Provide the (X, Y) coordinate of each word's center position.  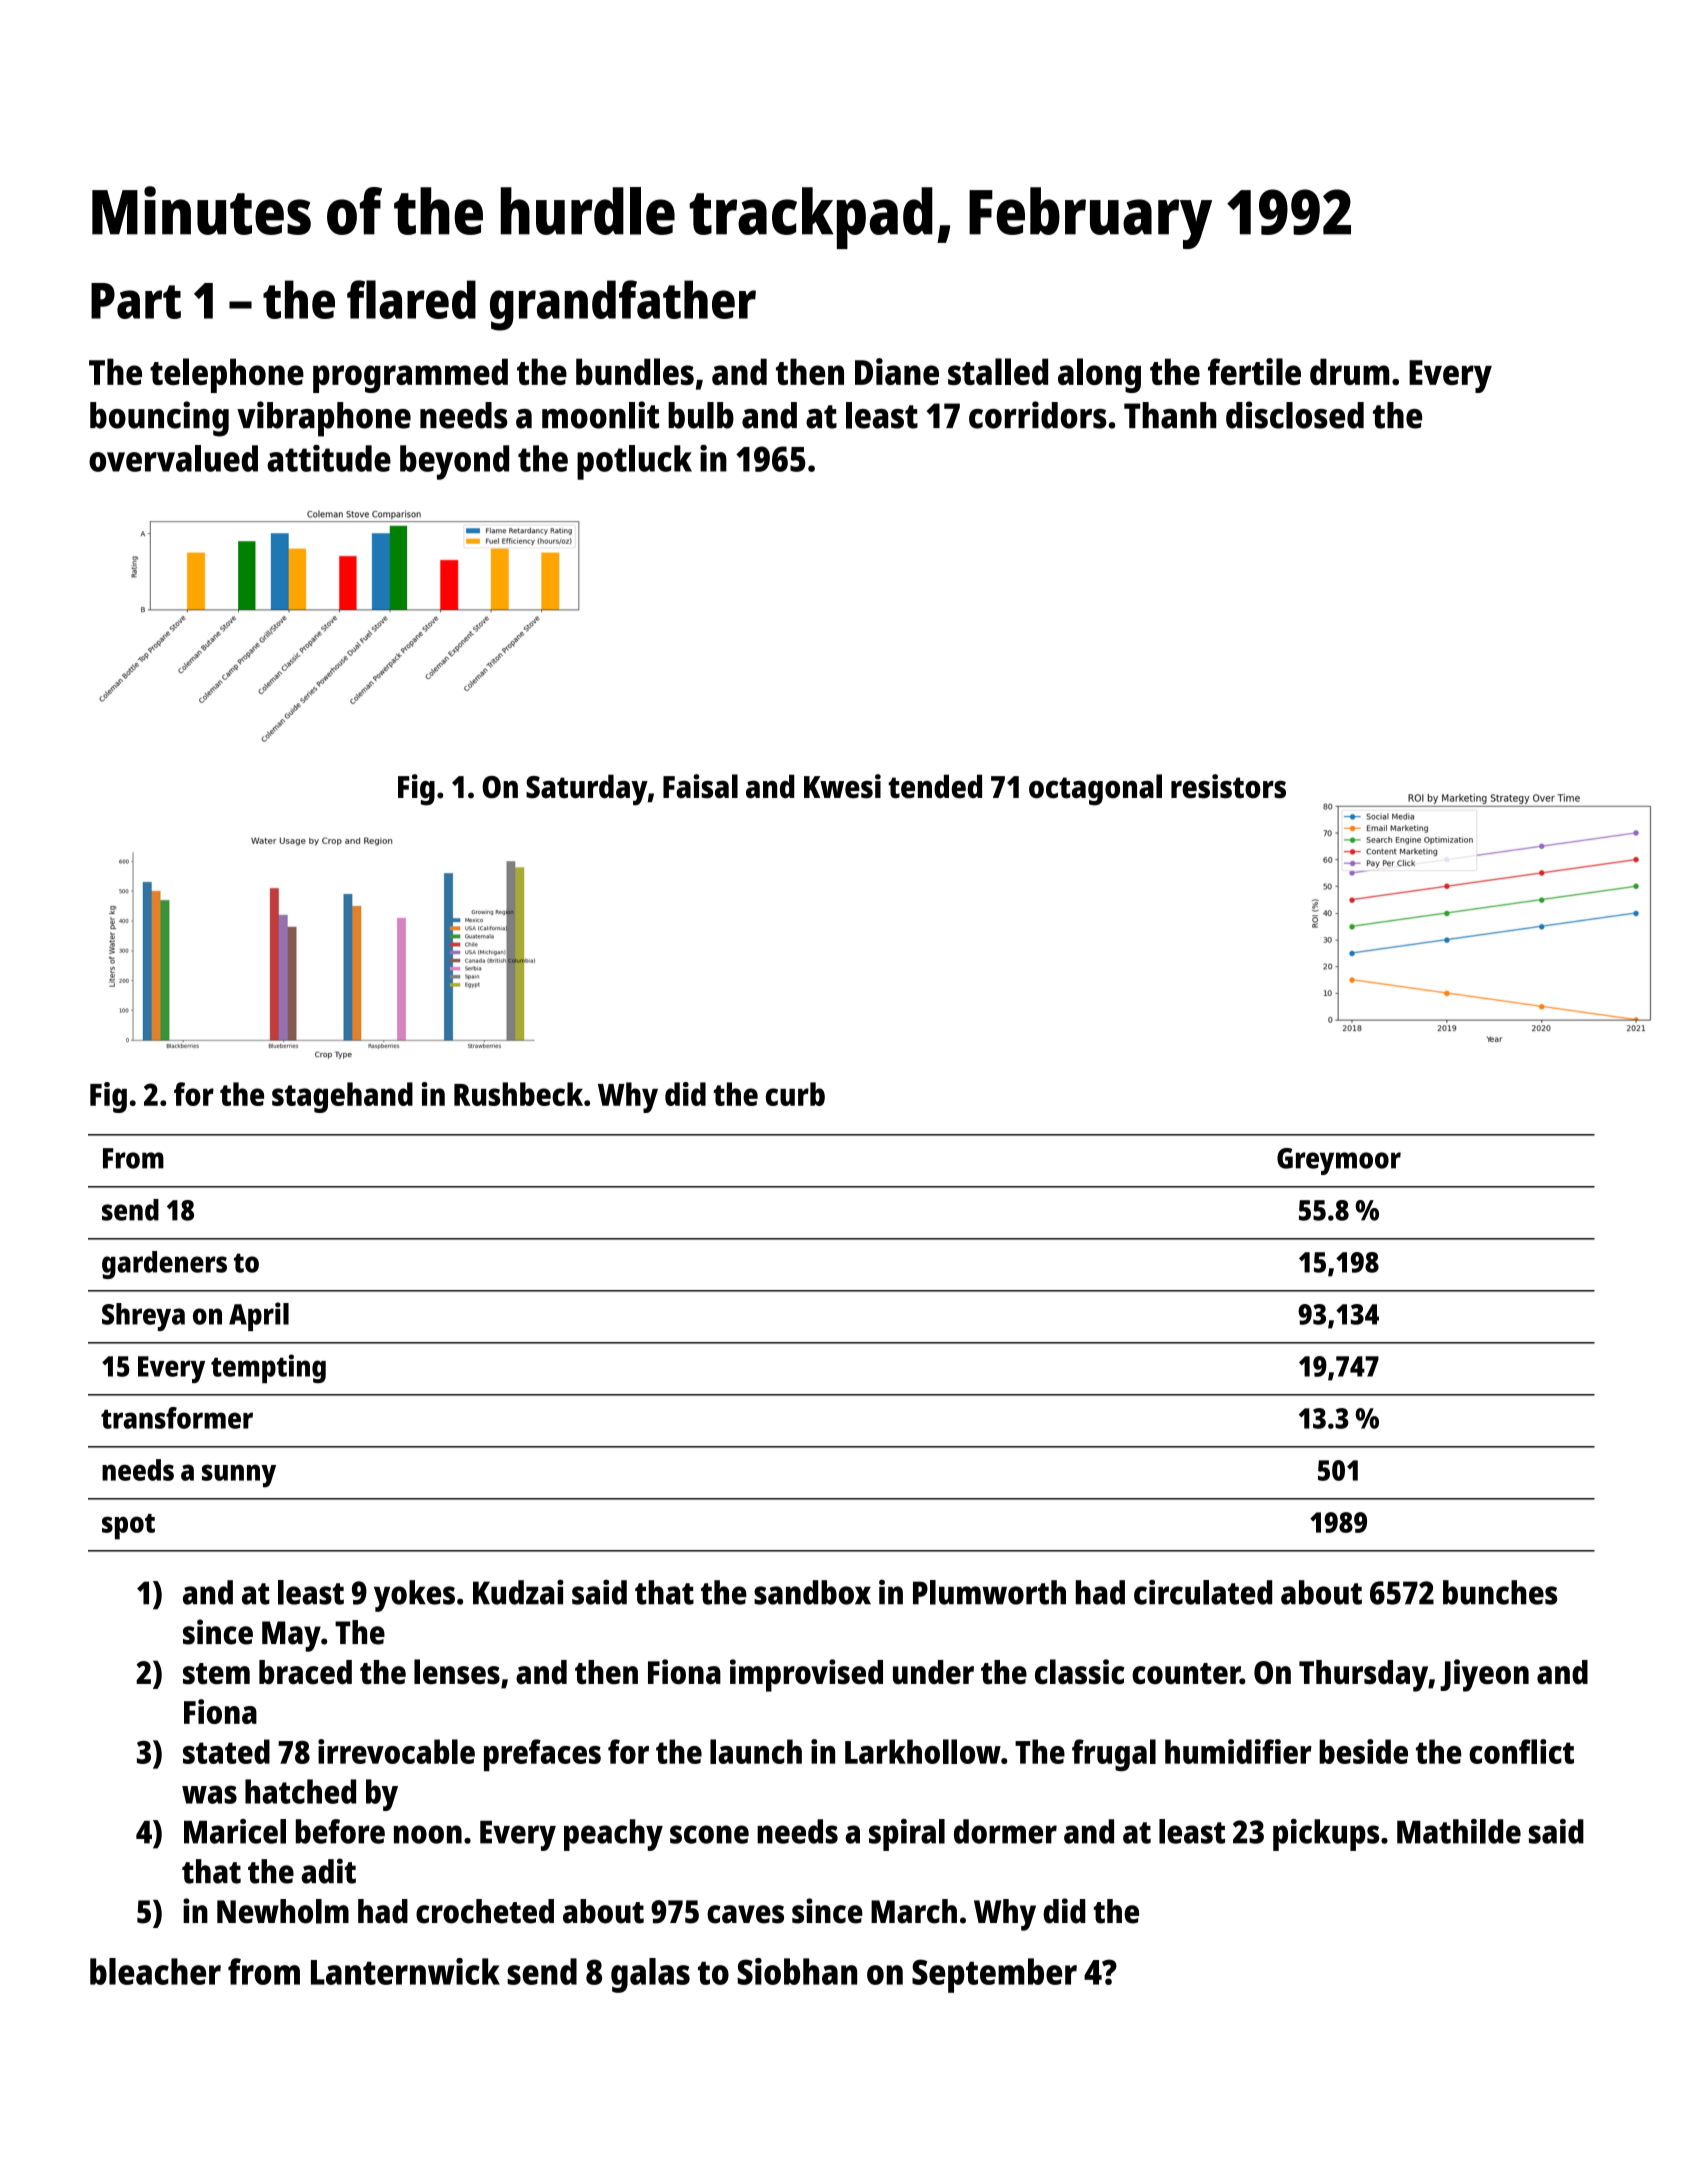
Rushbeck (518, 1094)
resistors (1228, 786)
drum (1349, 371)
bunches (1500, 1592)
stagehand (342, 1097)
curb (795, 1094)
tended (935, 786)
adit (328, 1871)
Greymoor (1339, 1161)
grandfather (623, 305)
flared (411, 299)
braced (305, 1672)
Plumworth (989, 1592)
